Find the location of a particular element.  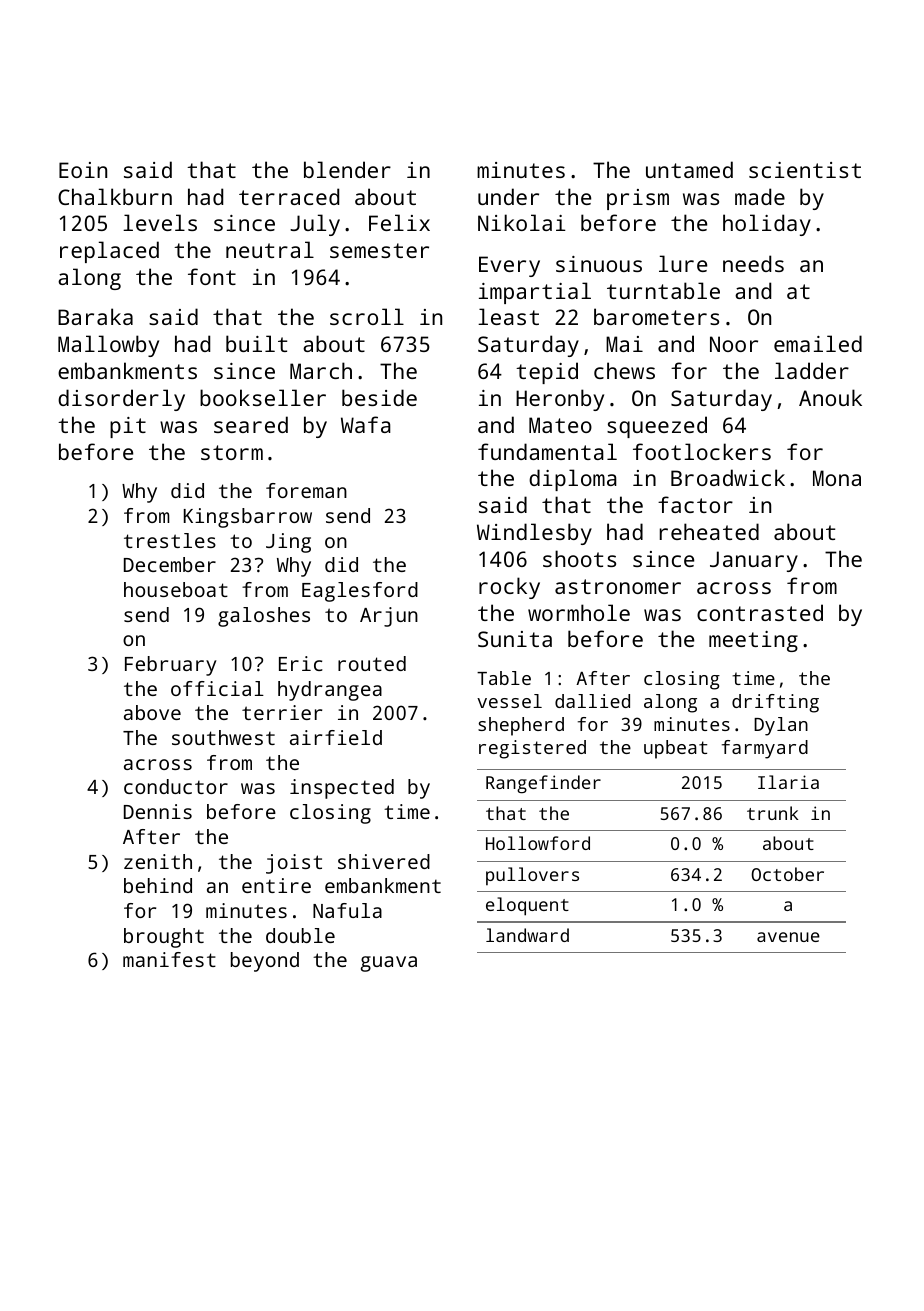

replaced is located at coordinates (109, 252).
